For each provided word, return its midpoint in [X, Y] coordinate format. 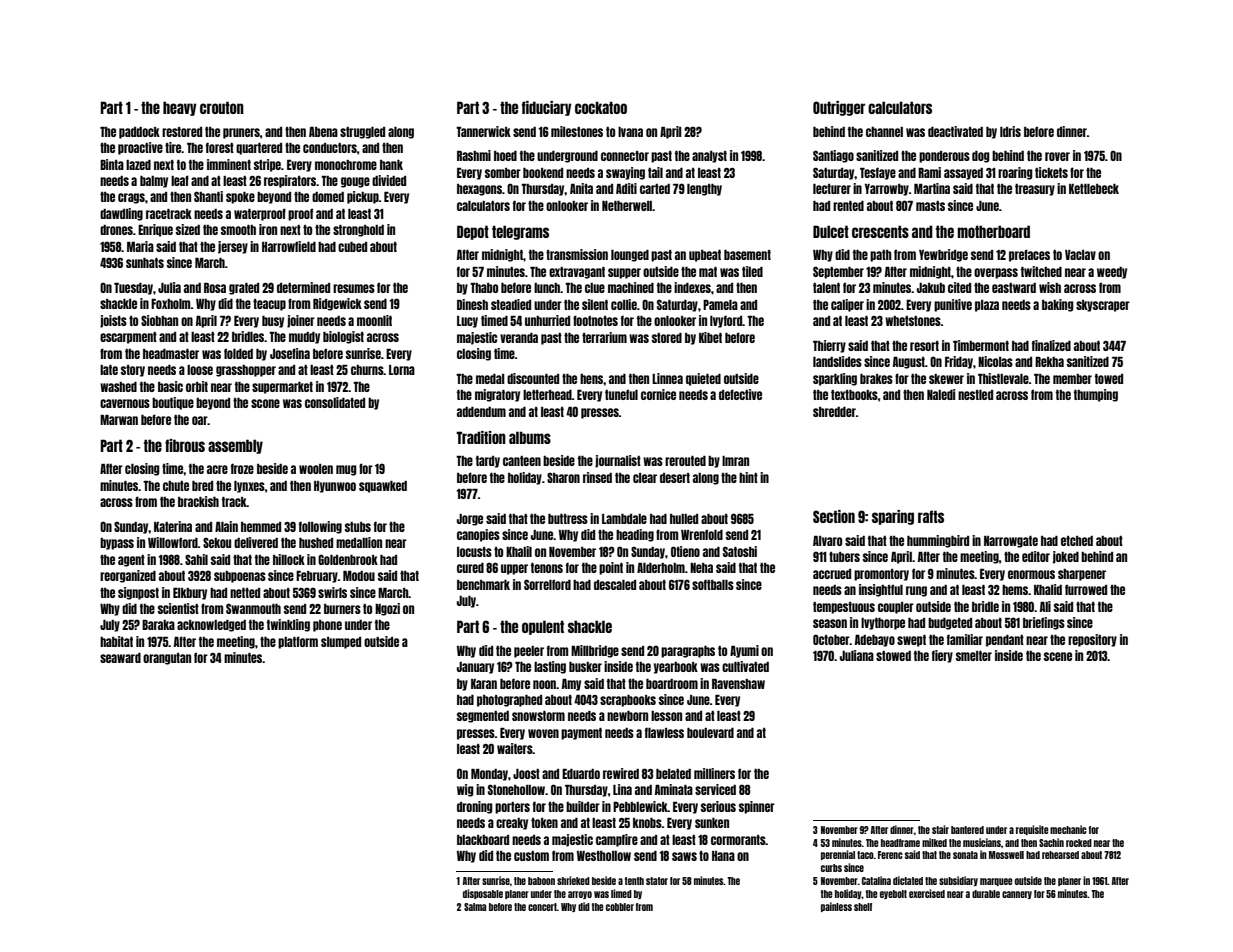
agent [131, 561]
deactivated [955, 131]
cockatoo [601, 107]
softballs [713, 584]
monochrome [346, 165]
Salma [475, 907]
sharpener [1082, 575]
